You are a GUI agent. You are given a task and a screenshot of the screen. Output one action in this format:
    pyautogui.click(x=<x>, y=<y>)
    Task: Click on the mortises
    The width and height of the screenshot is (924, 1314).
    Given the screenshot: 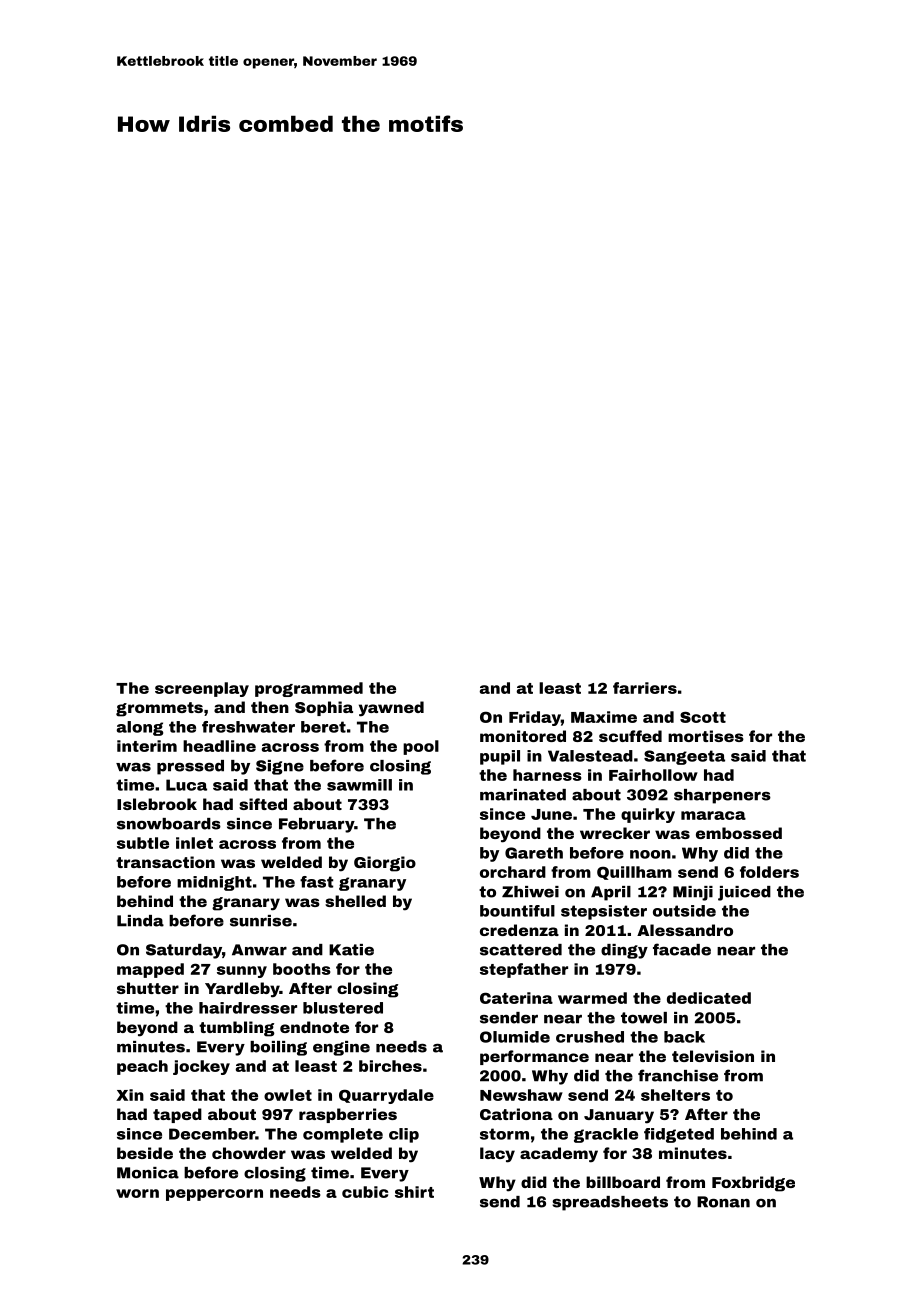 What is the action you would take?
    pyautogui.click(x=706, y=736)
